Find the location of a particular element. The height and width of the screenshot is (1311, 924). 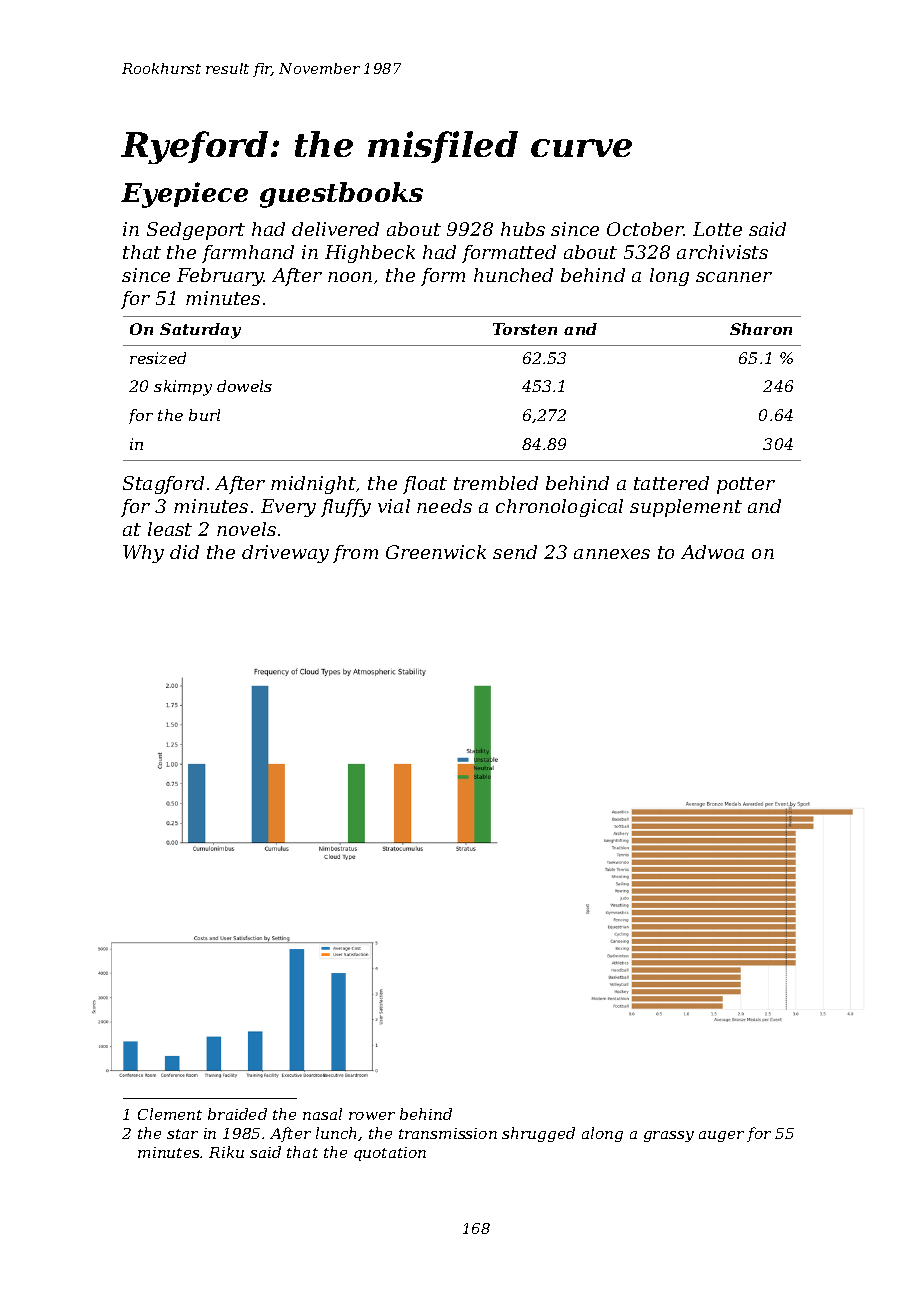

annexes is located at coordinates (612, 554).
